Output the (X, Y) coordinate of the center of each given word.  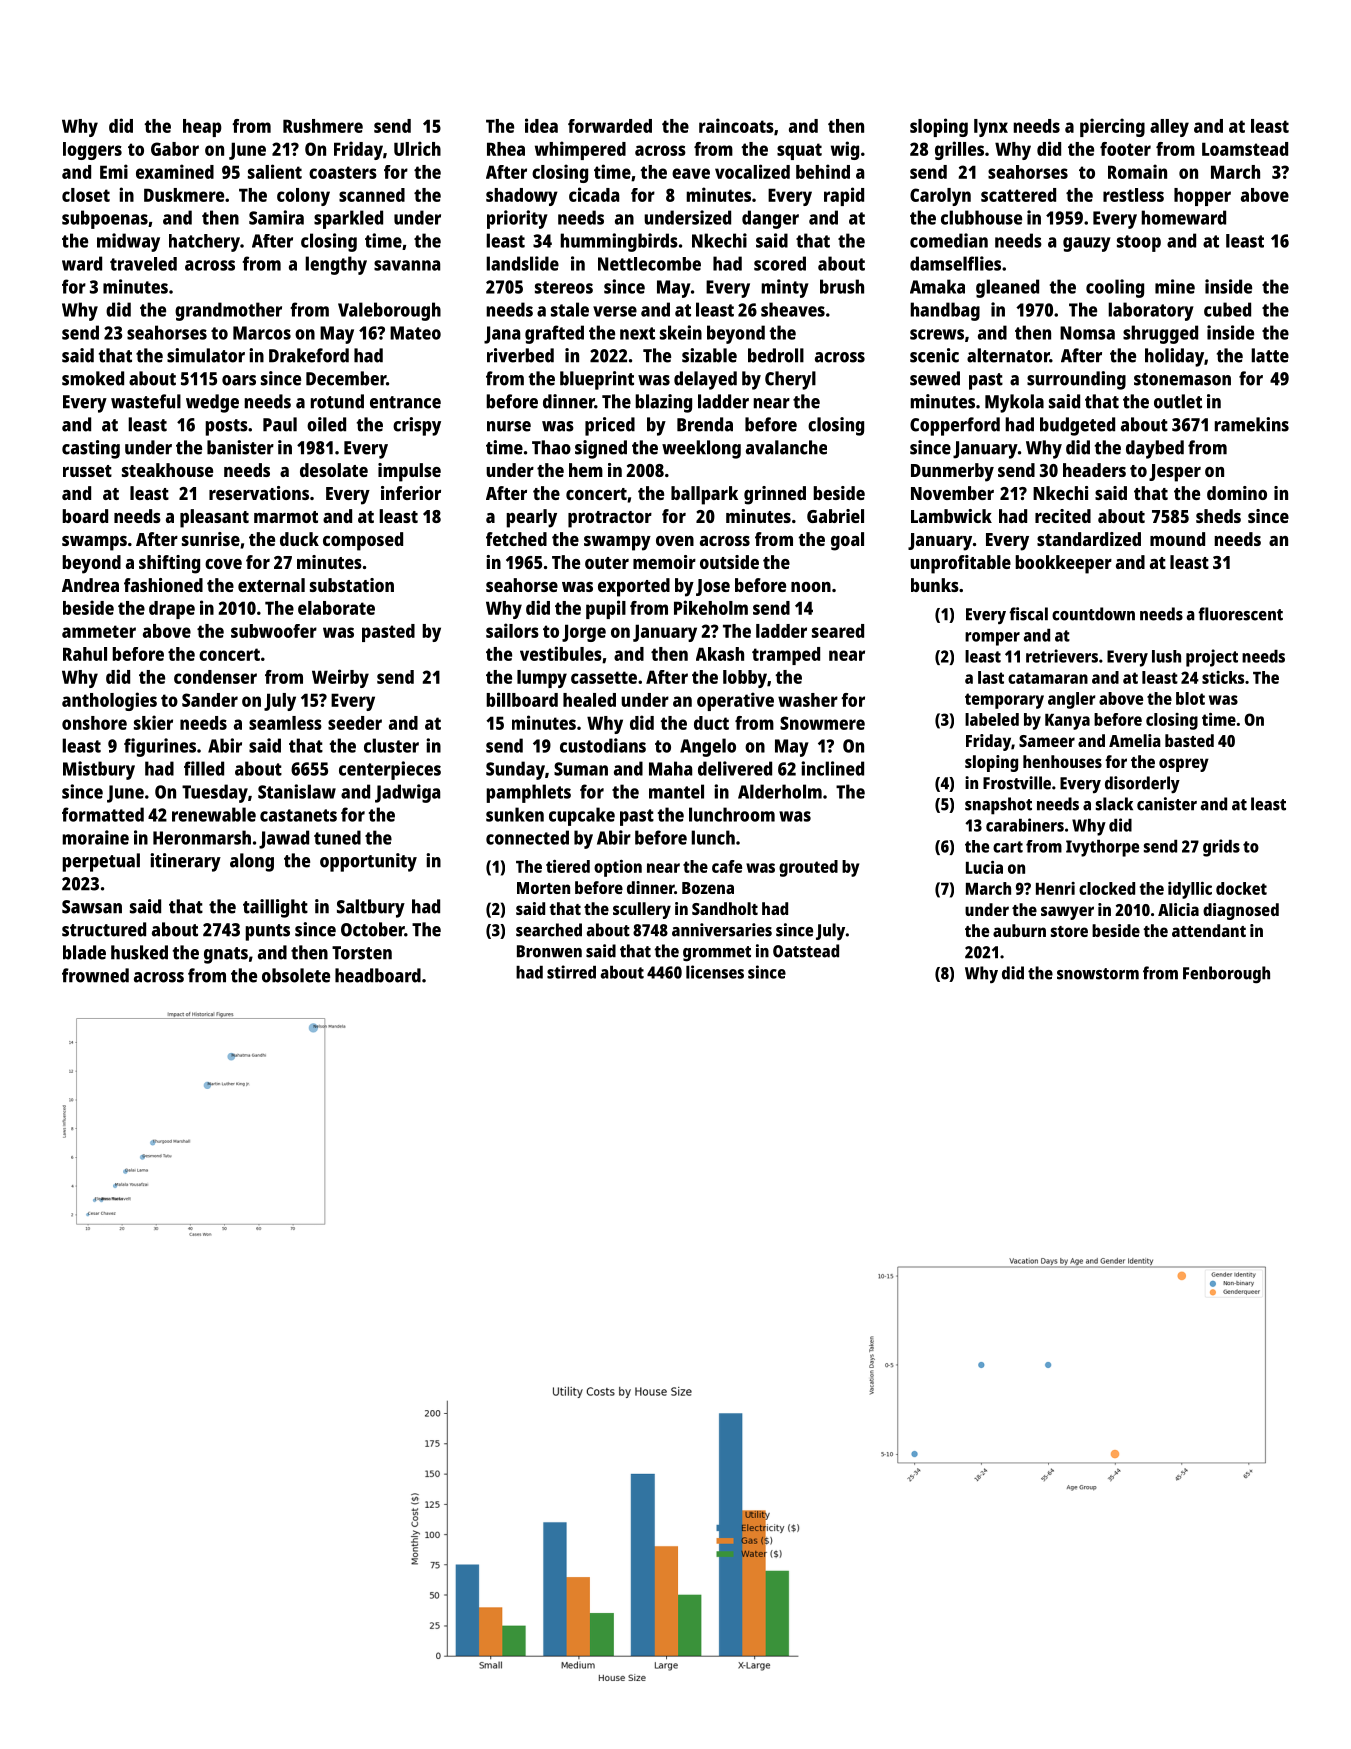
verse (615, 311)
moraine (95, 837)
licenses (715, 972)
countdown (1093, 614)
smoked (93, 378)
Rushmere (323, 126)
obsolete (296, 975)
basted (1189, 740)
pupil (606, 609)
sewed (935, 378)
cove (223, 564)
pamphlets (528, 793)
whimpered (580, 150)
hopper (1202, 197)
